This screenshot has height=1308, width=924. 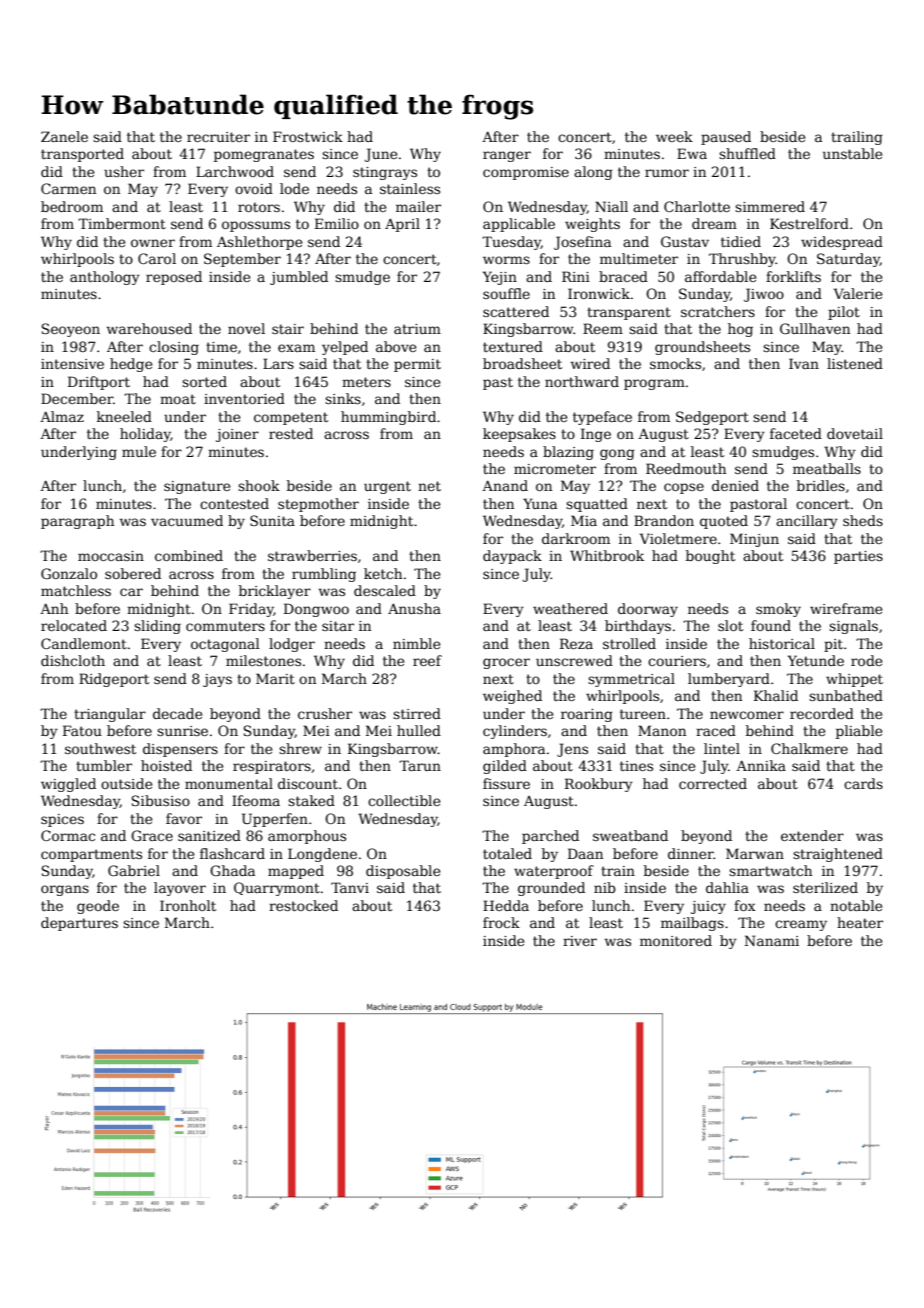 I want to click on unstable, so click(x=852, y=153).
